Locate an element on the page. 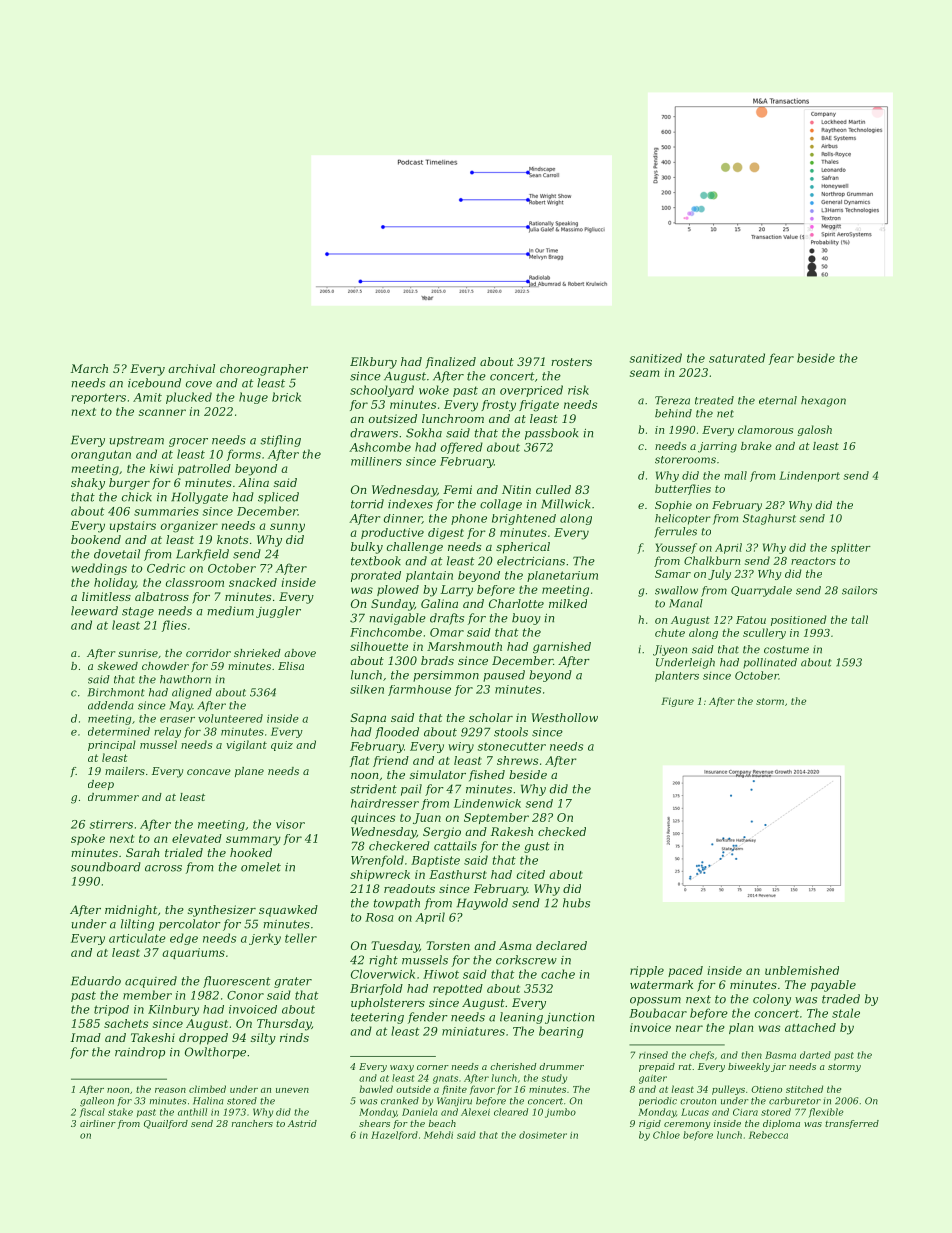 The image size is (952, 1233). archival is located at coordinates (191, 368).
